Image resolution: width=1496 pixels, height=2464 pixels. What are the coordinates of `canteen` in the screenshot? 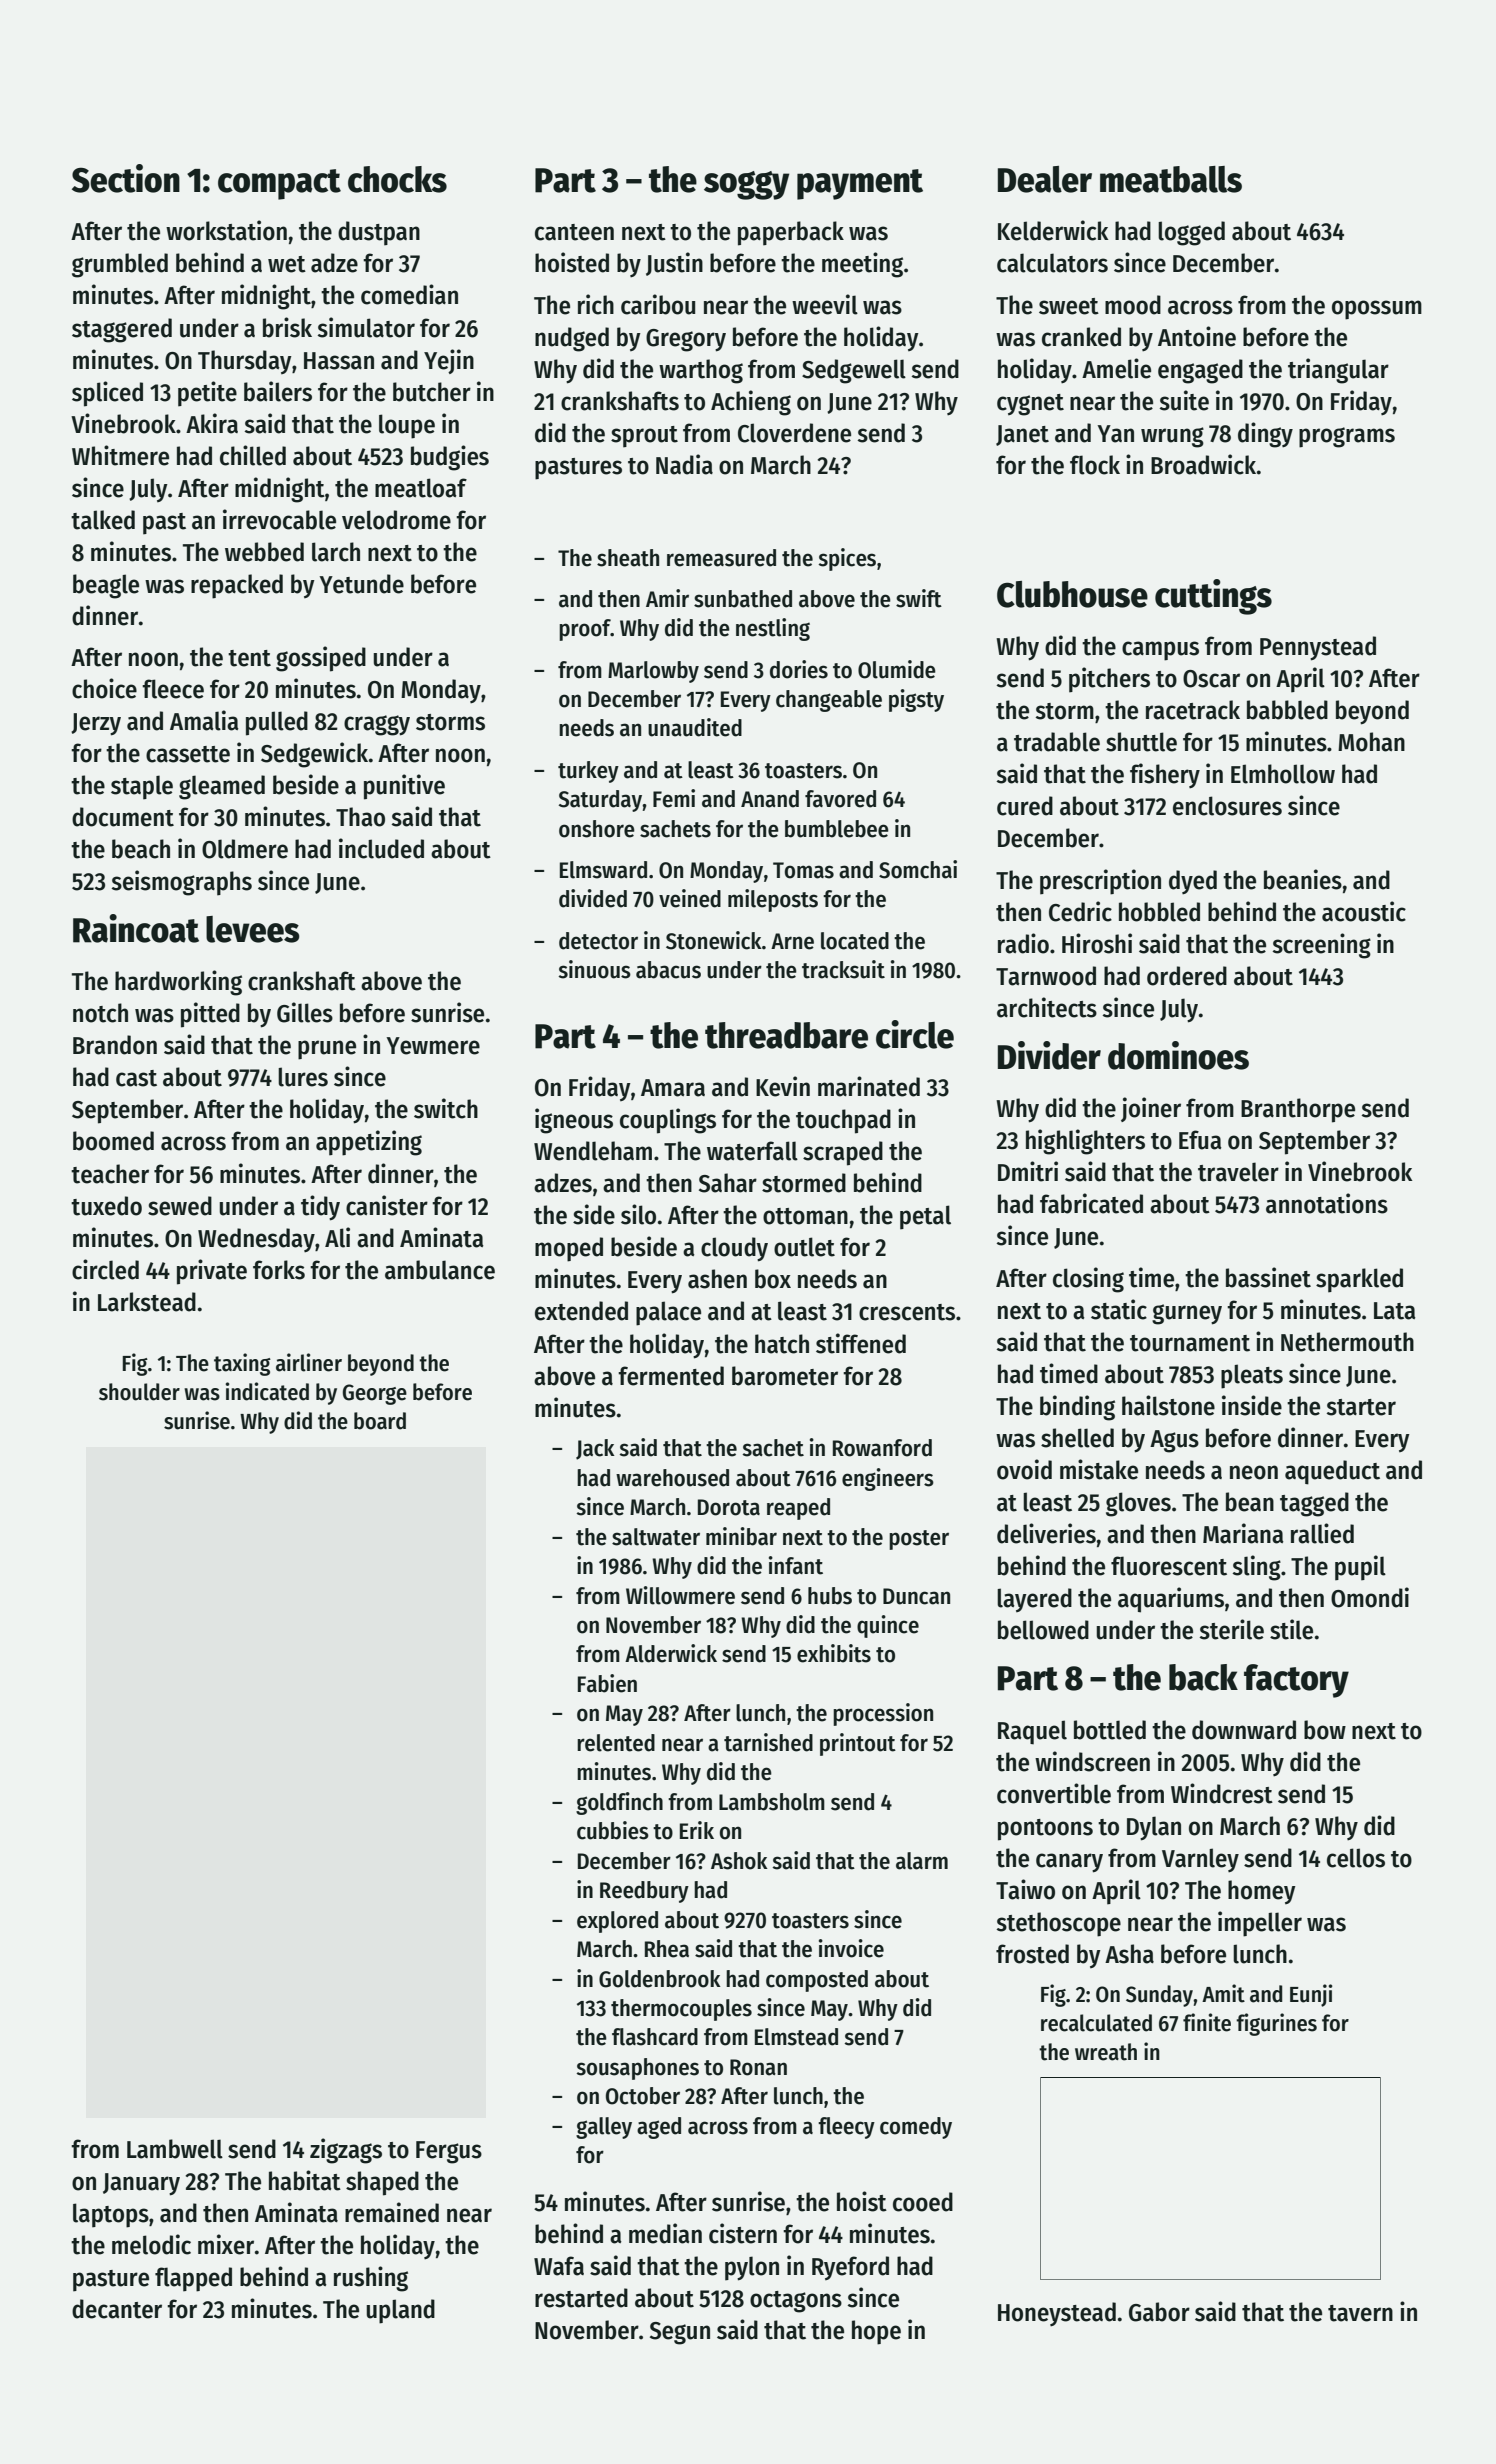 It's located at (574, 232).
